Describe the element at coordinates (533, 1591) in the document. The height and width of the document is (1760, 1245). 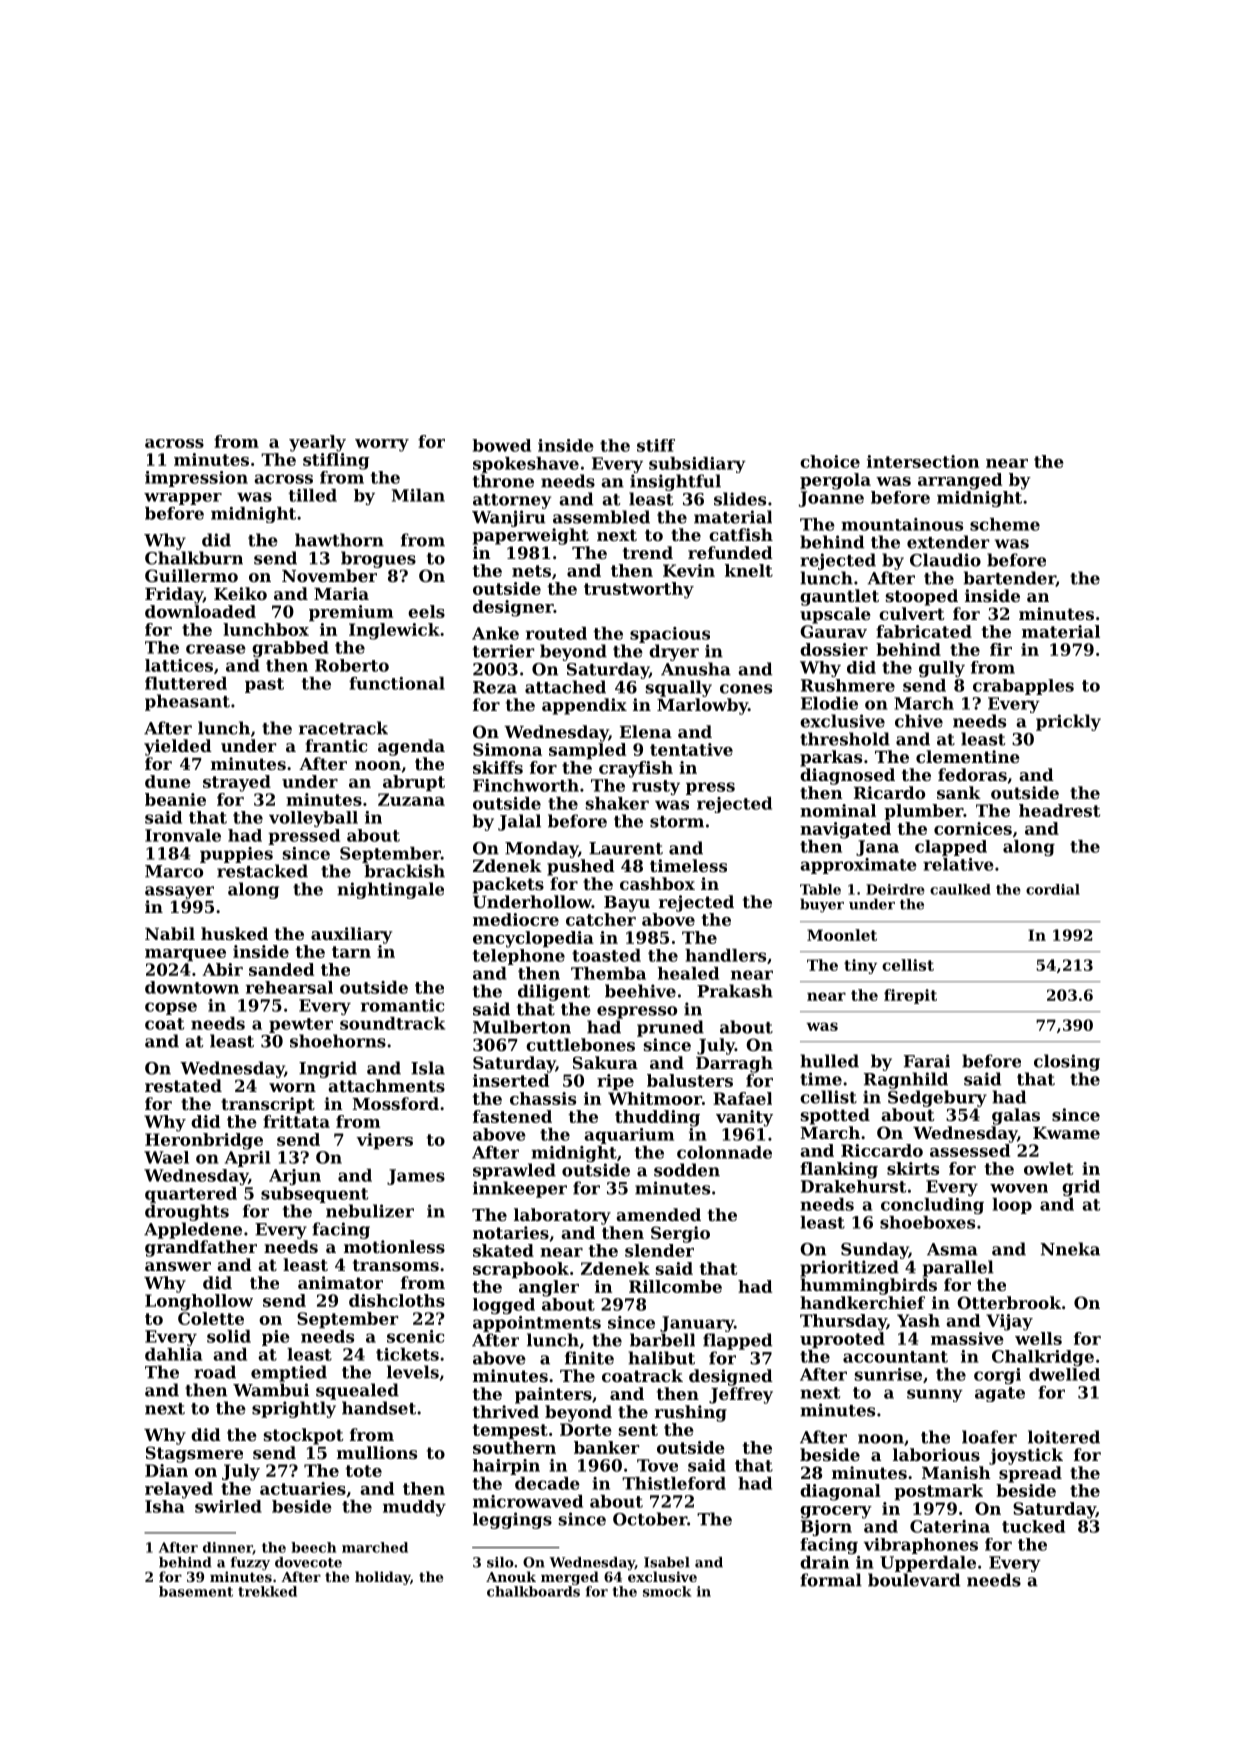
I see `chalkboards` at that location.
